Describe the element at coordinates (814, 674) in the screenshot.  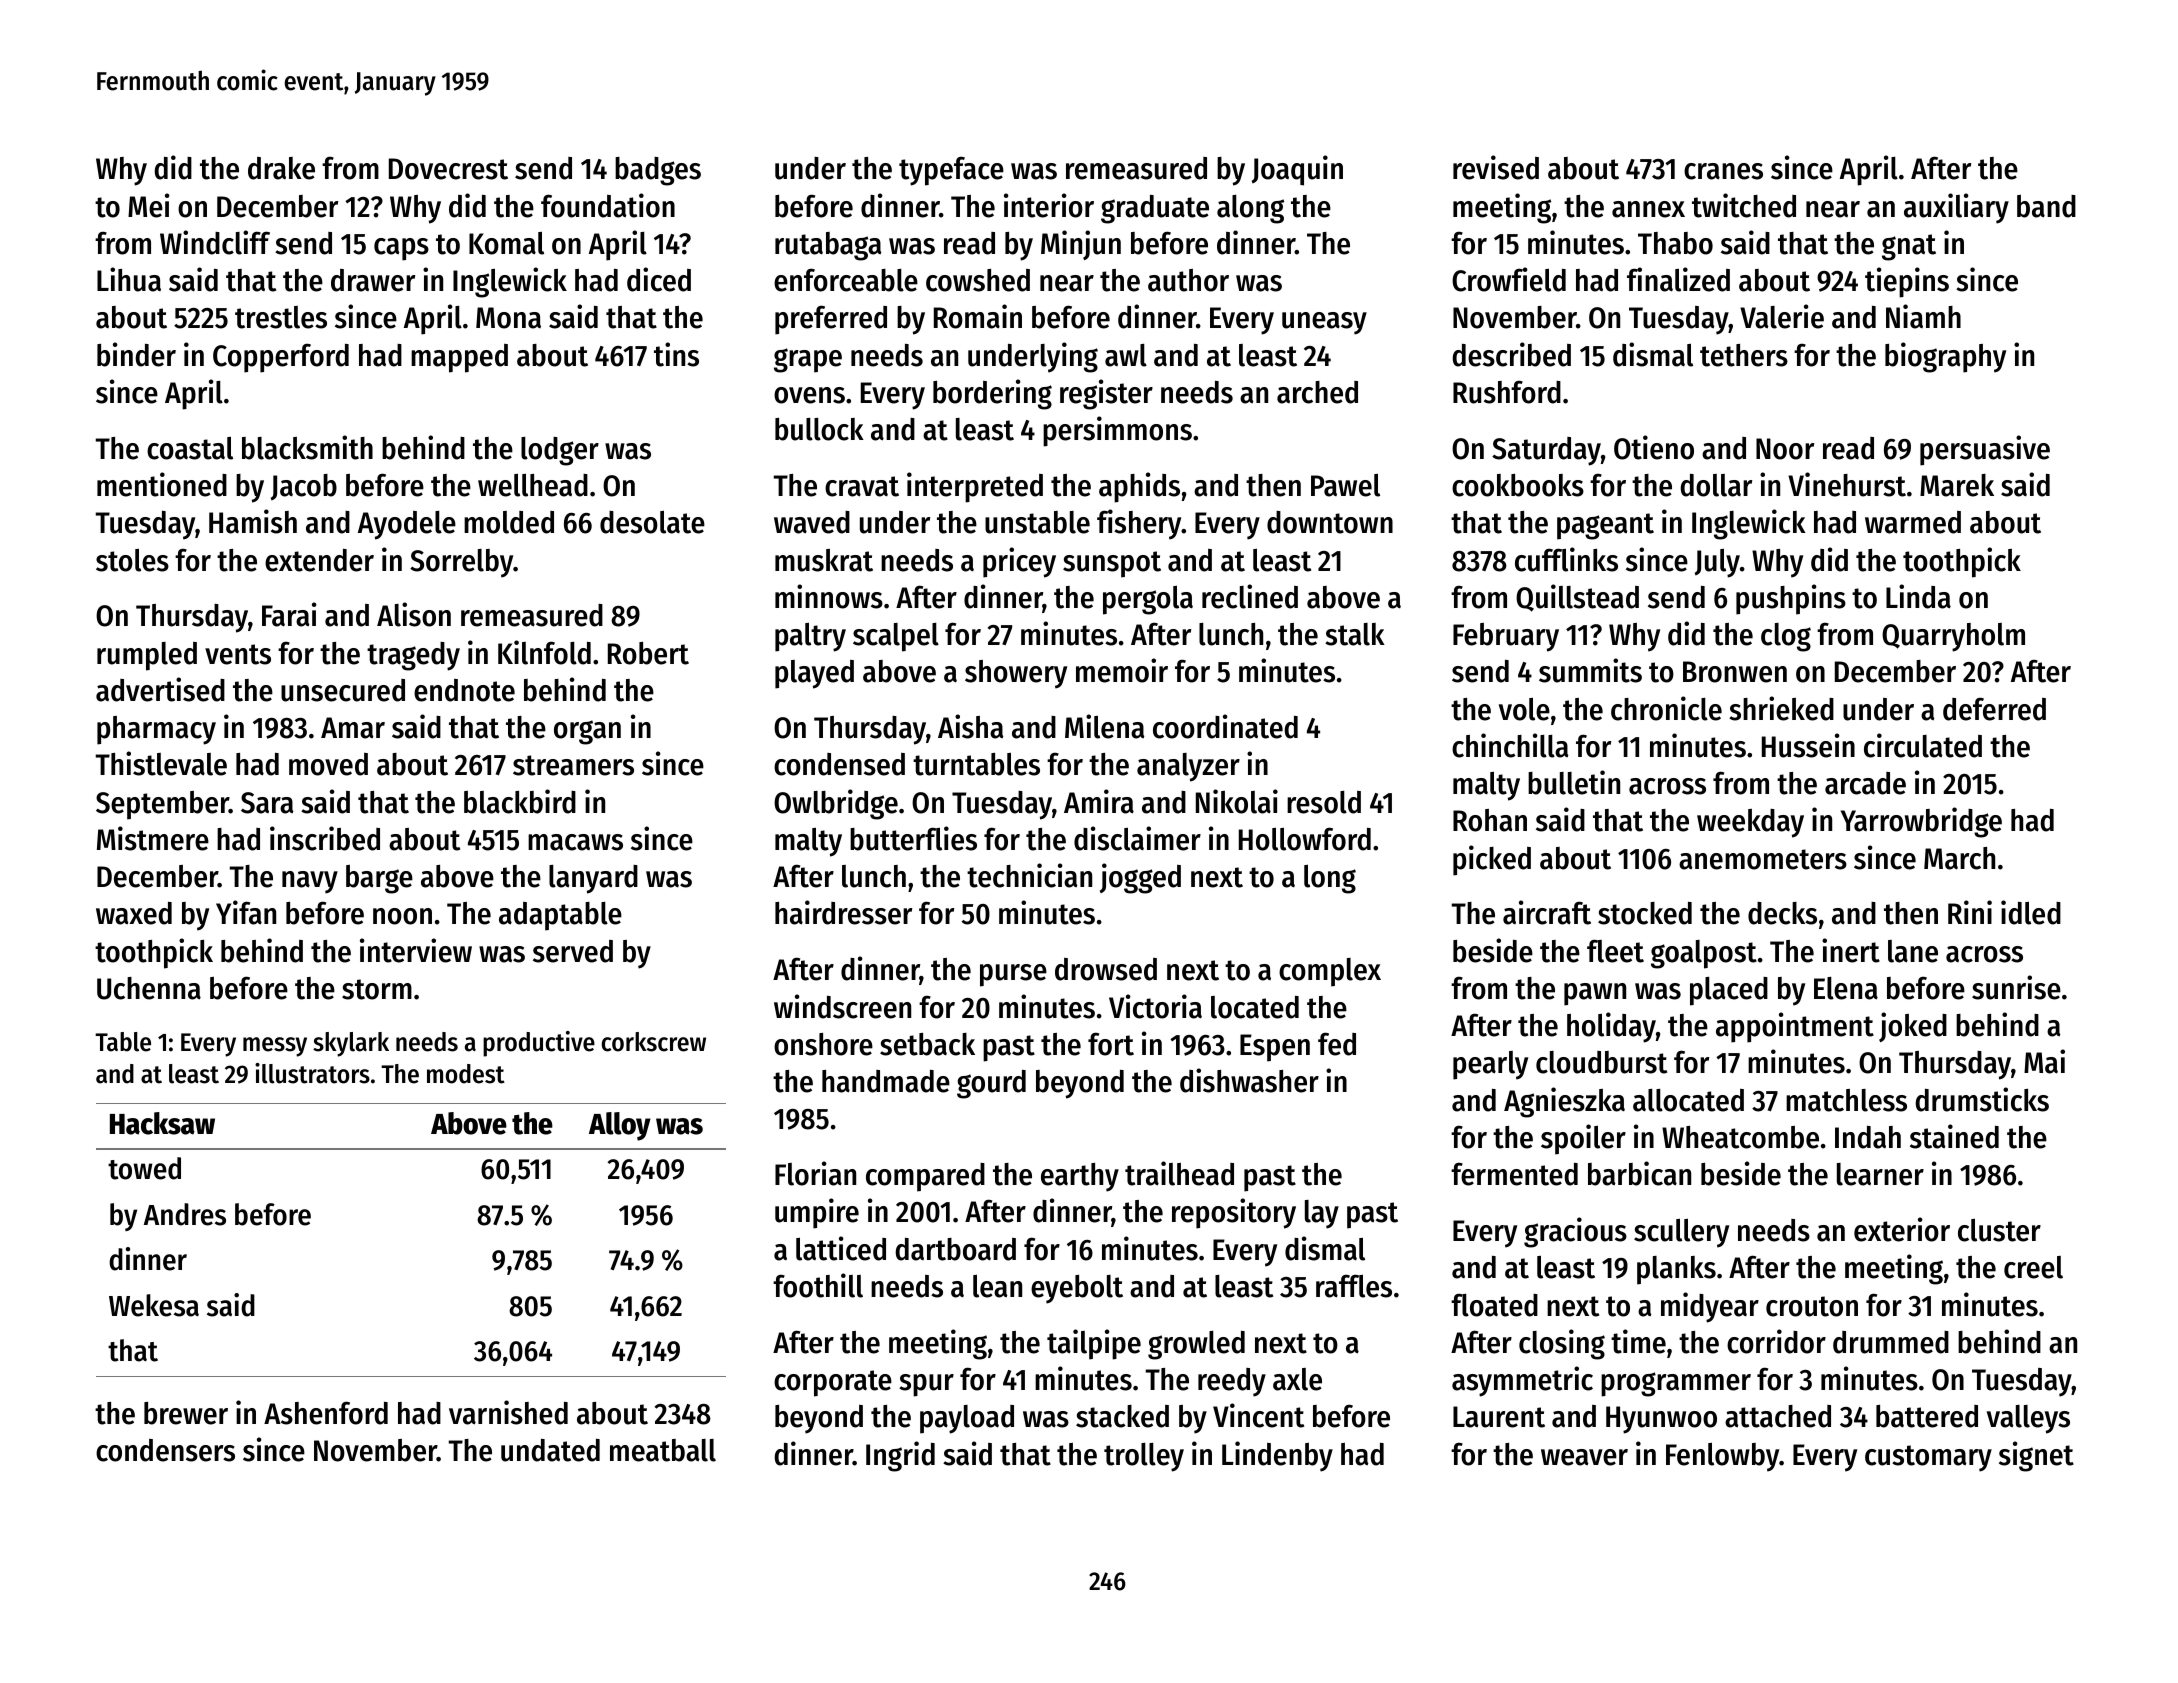
I see `played` at that location.
